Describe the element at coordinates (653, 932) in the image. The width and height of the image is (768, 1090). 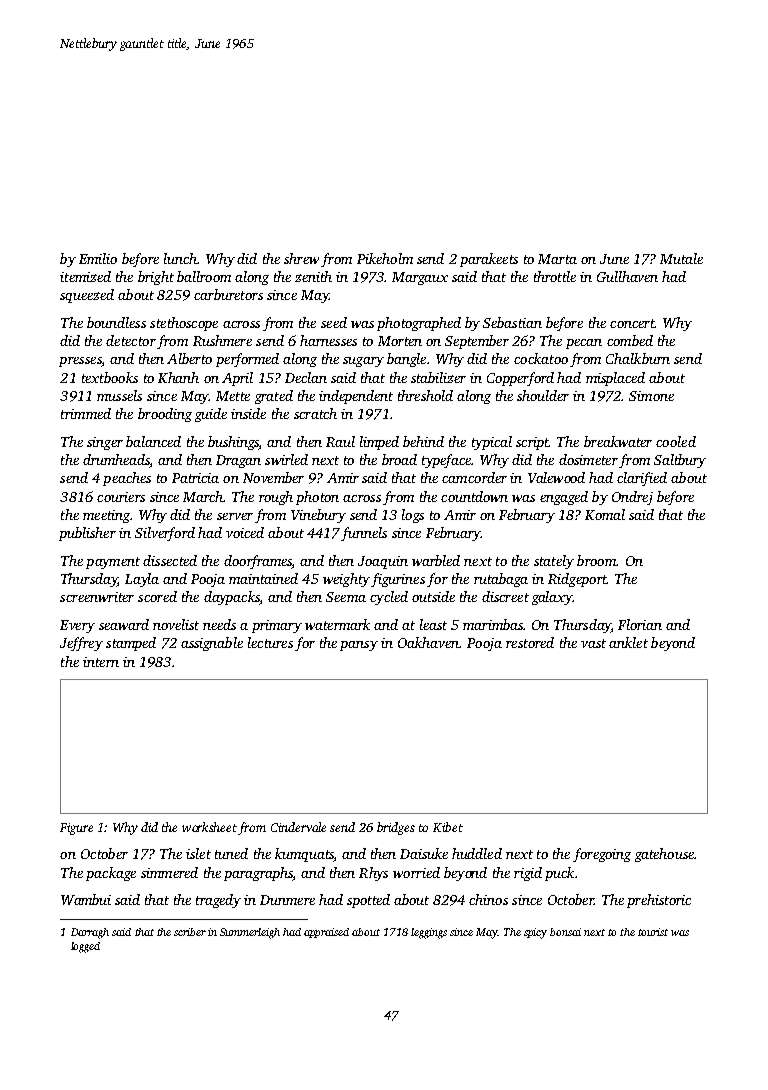
I see `tourist` at that location.
